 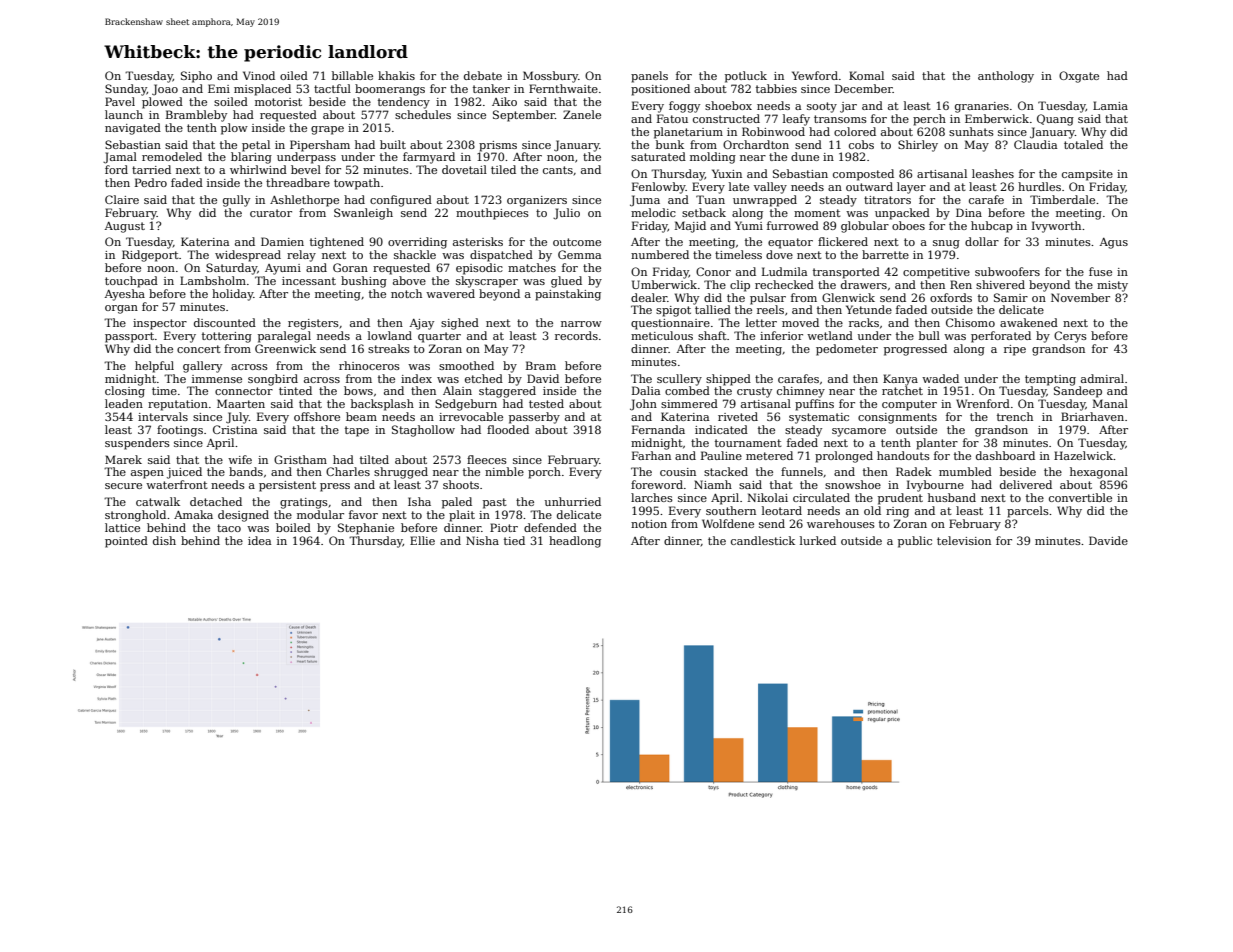 What do you see at coordinates (284, 337) in the image?
I see `paralegal` at bounding box center [284, 337].
